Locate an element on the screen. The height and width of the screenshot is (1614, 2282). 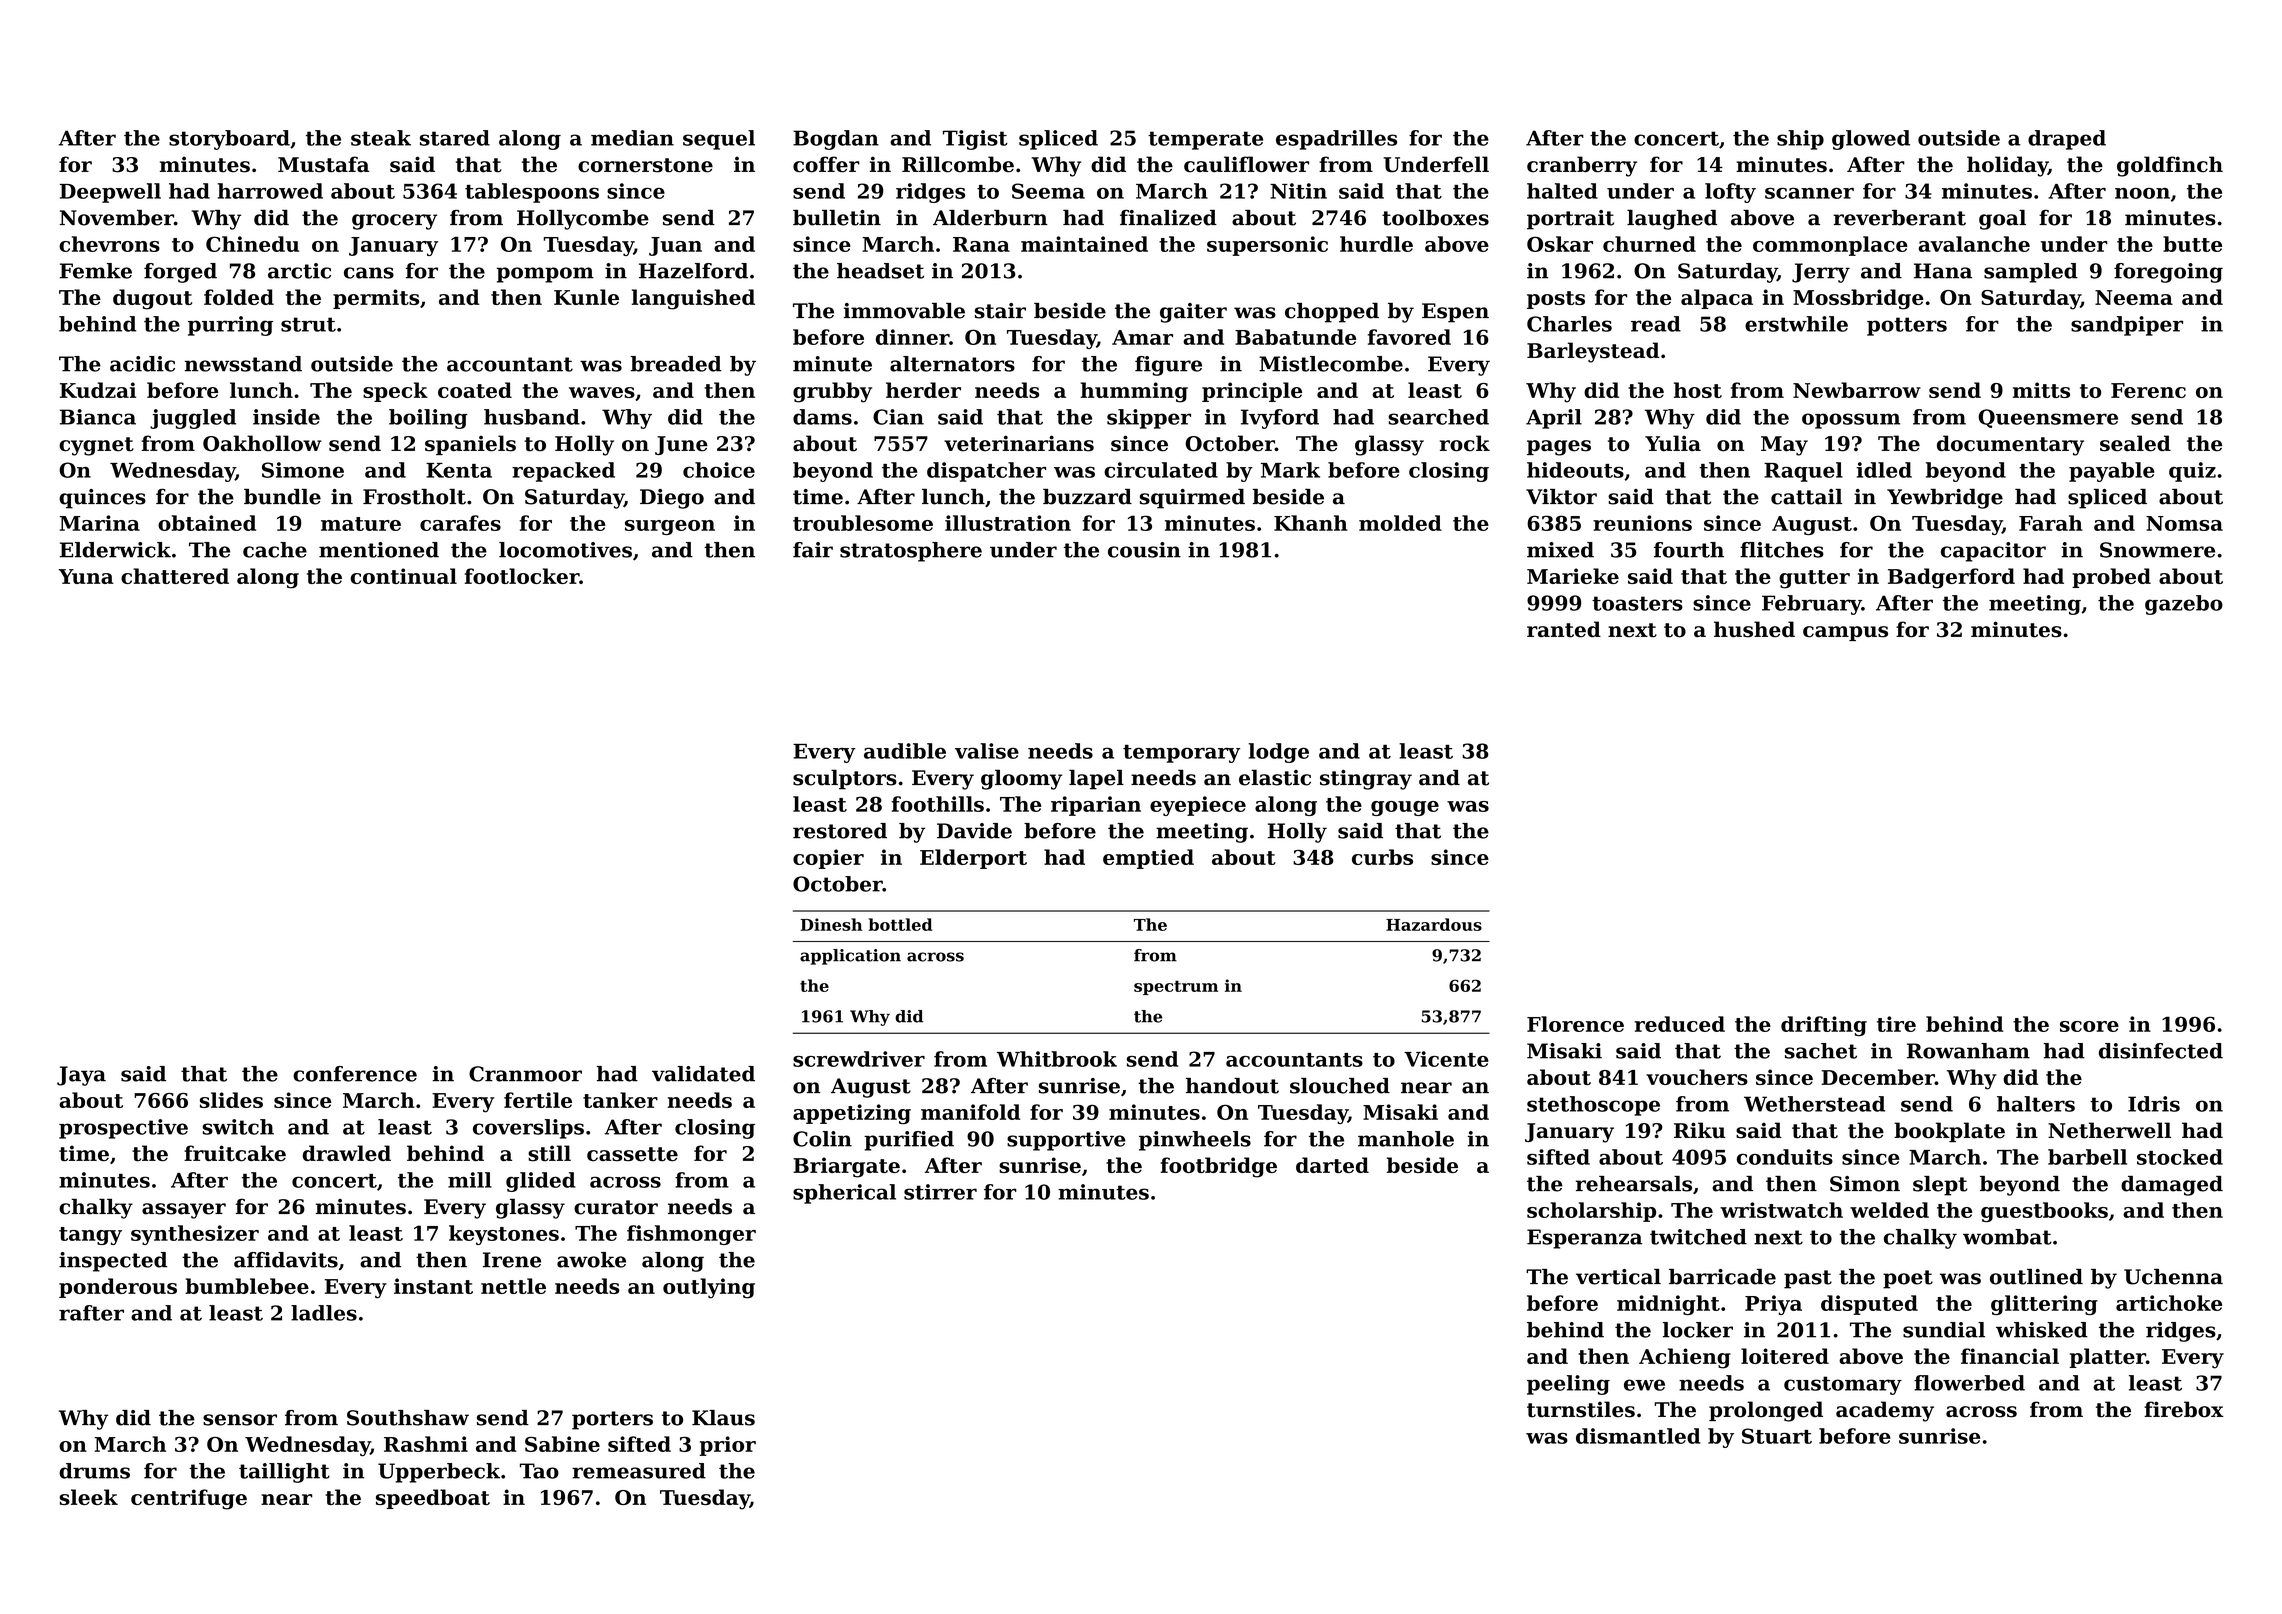
documentary is located at coordinates (2010, 445).
